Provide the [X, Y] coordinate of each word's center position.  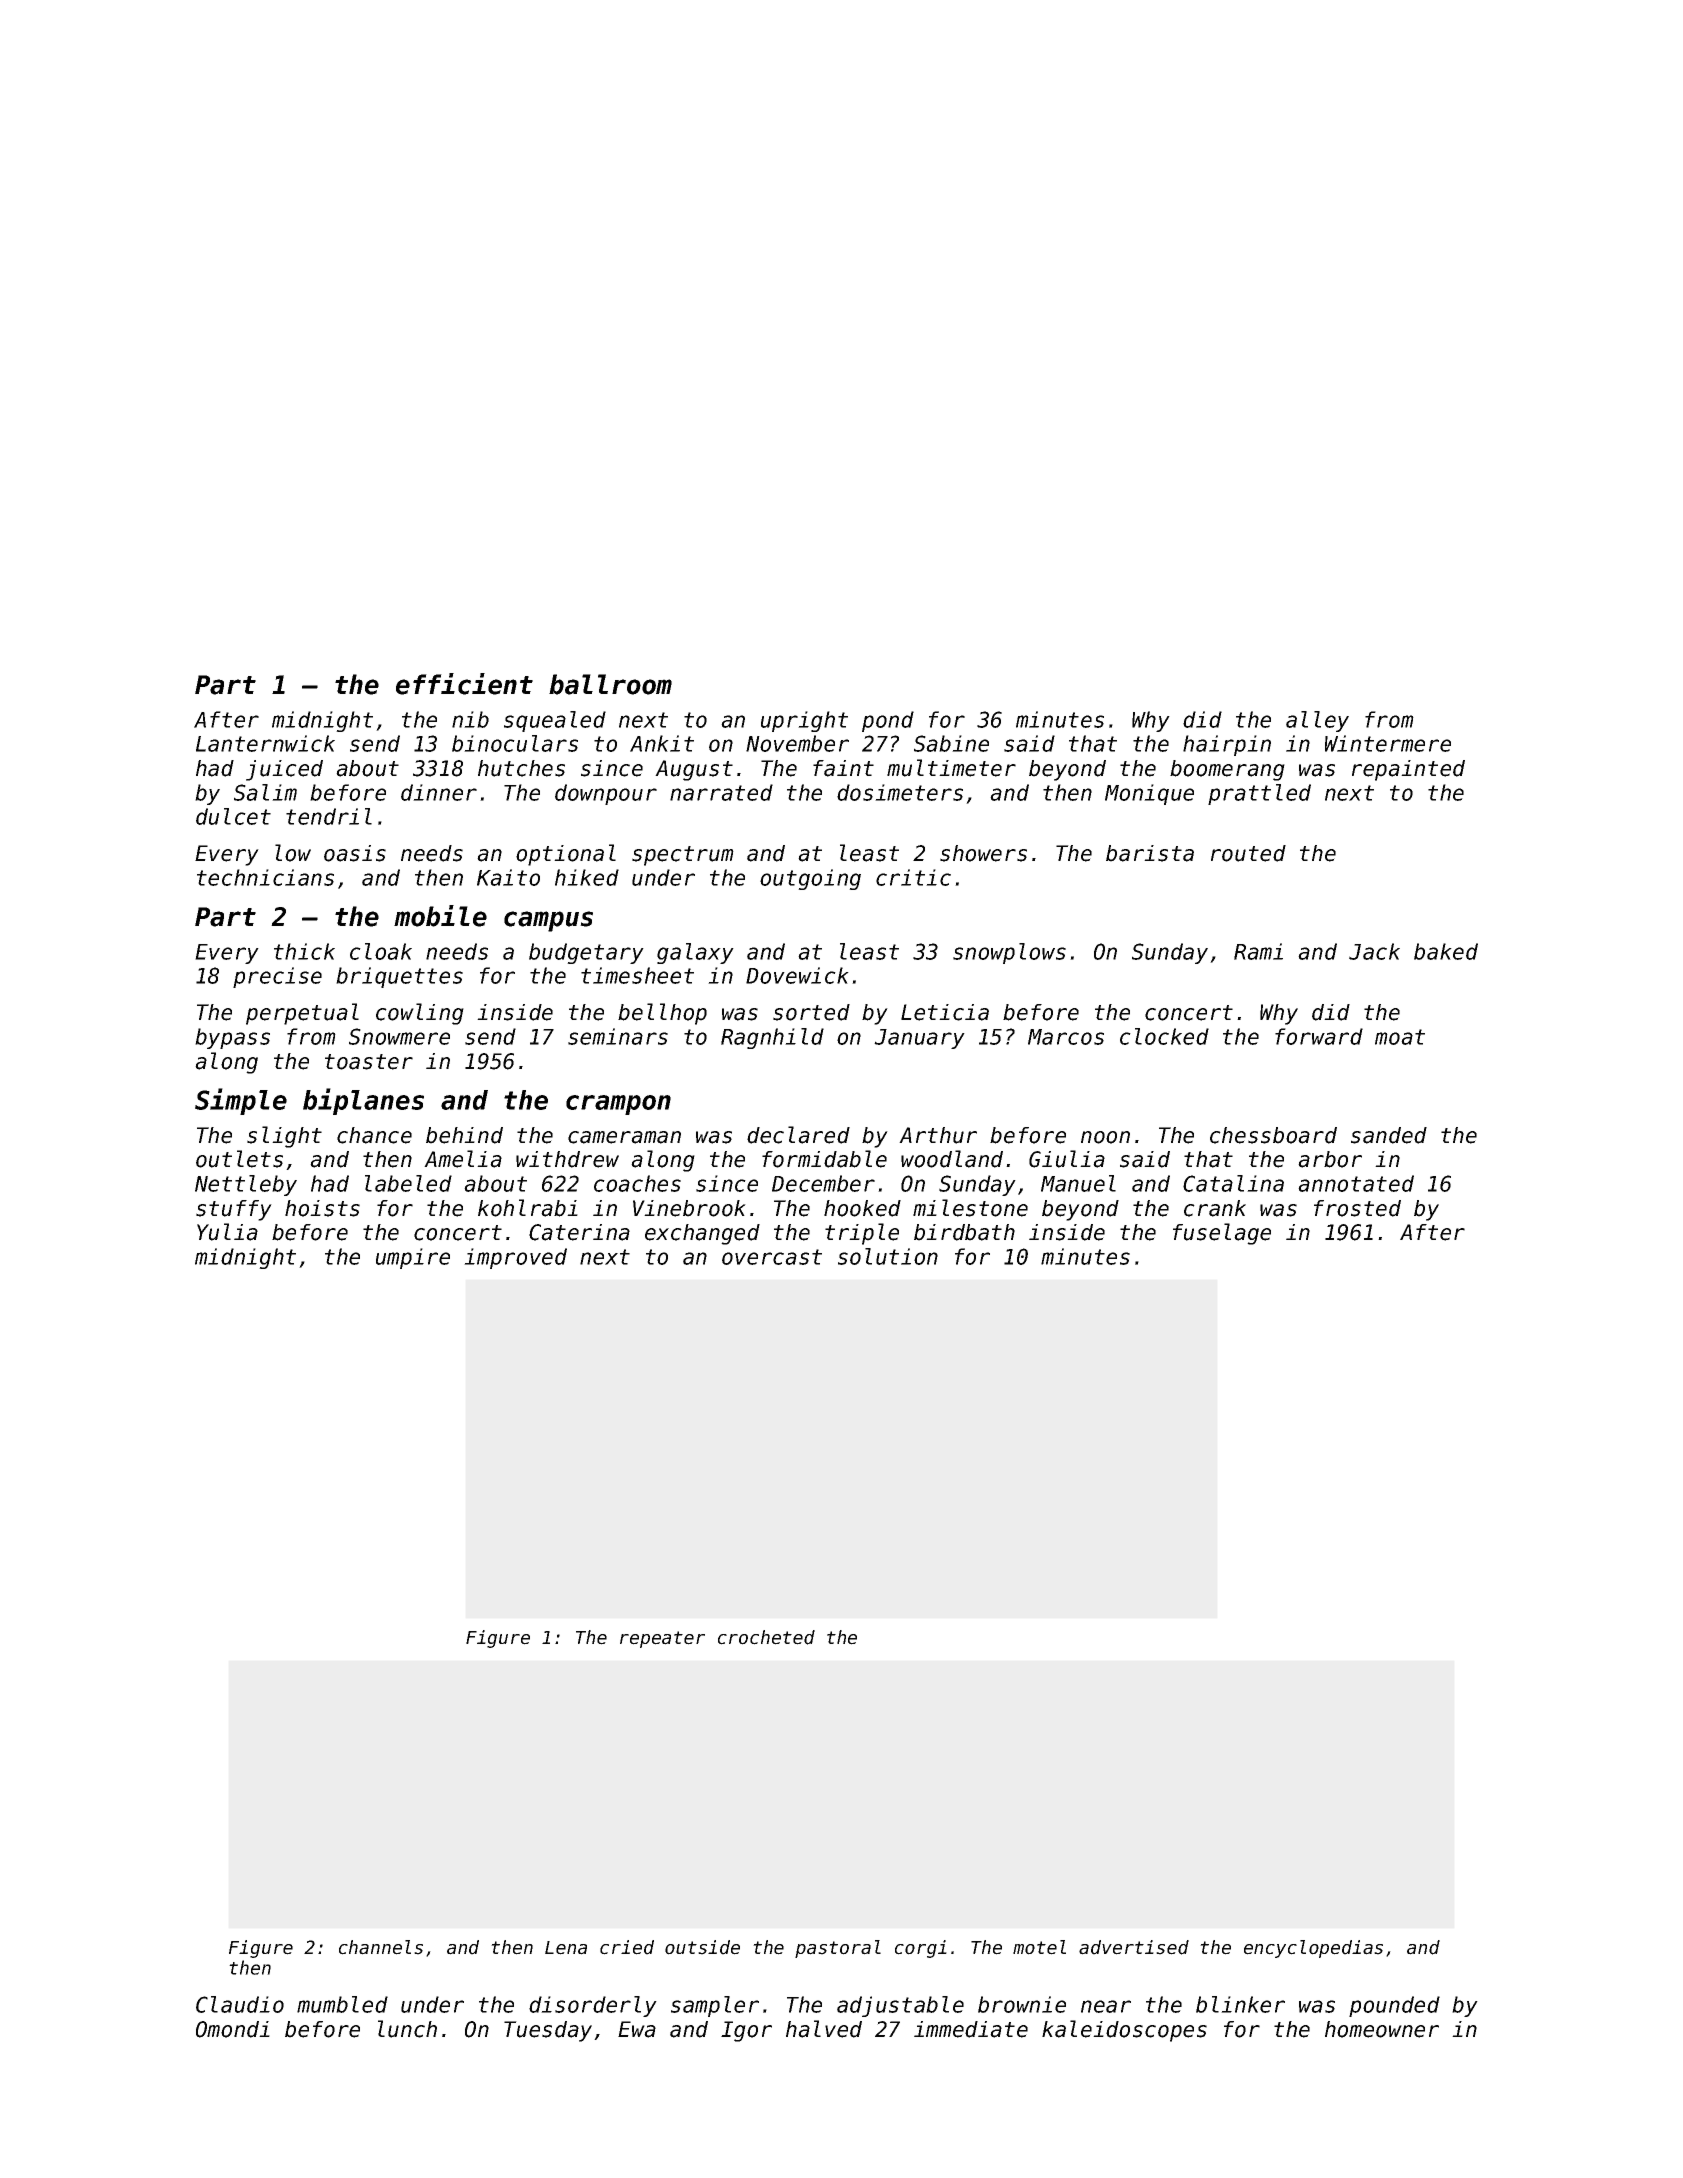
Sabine [951, 743]
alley [1317, 721]
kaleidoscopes [1124, 2031]
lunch [407, 2029]
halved [824, 2029]
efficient [464, 684]
